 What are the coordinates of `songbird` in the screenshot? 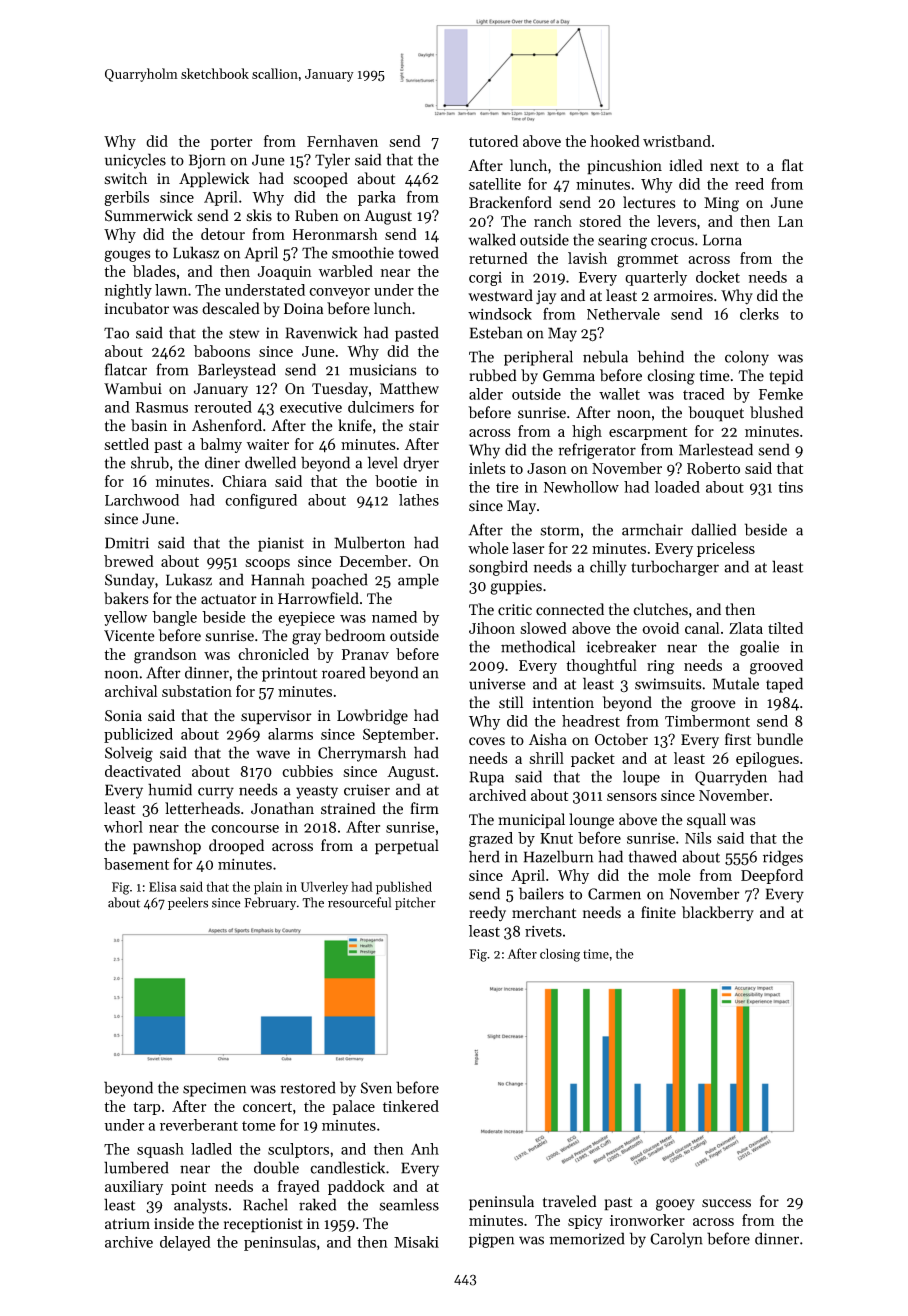 It's located at (498, 568).
